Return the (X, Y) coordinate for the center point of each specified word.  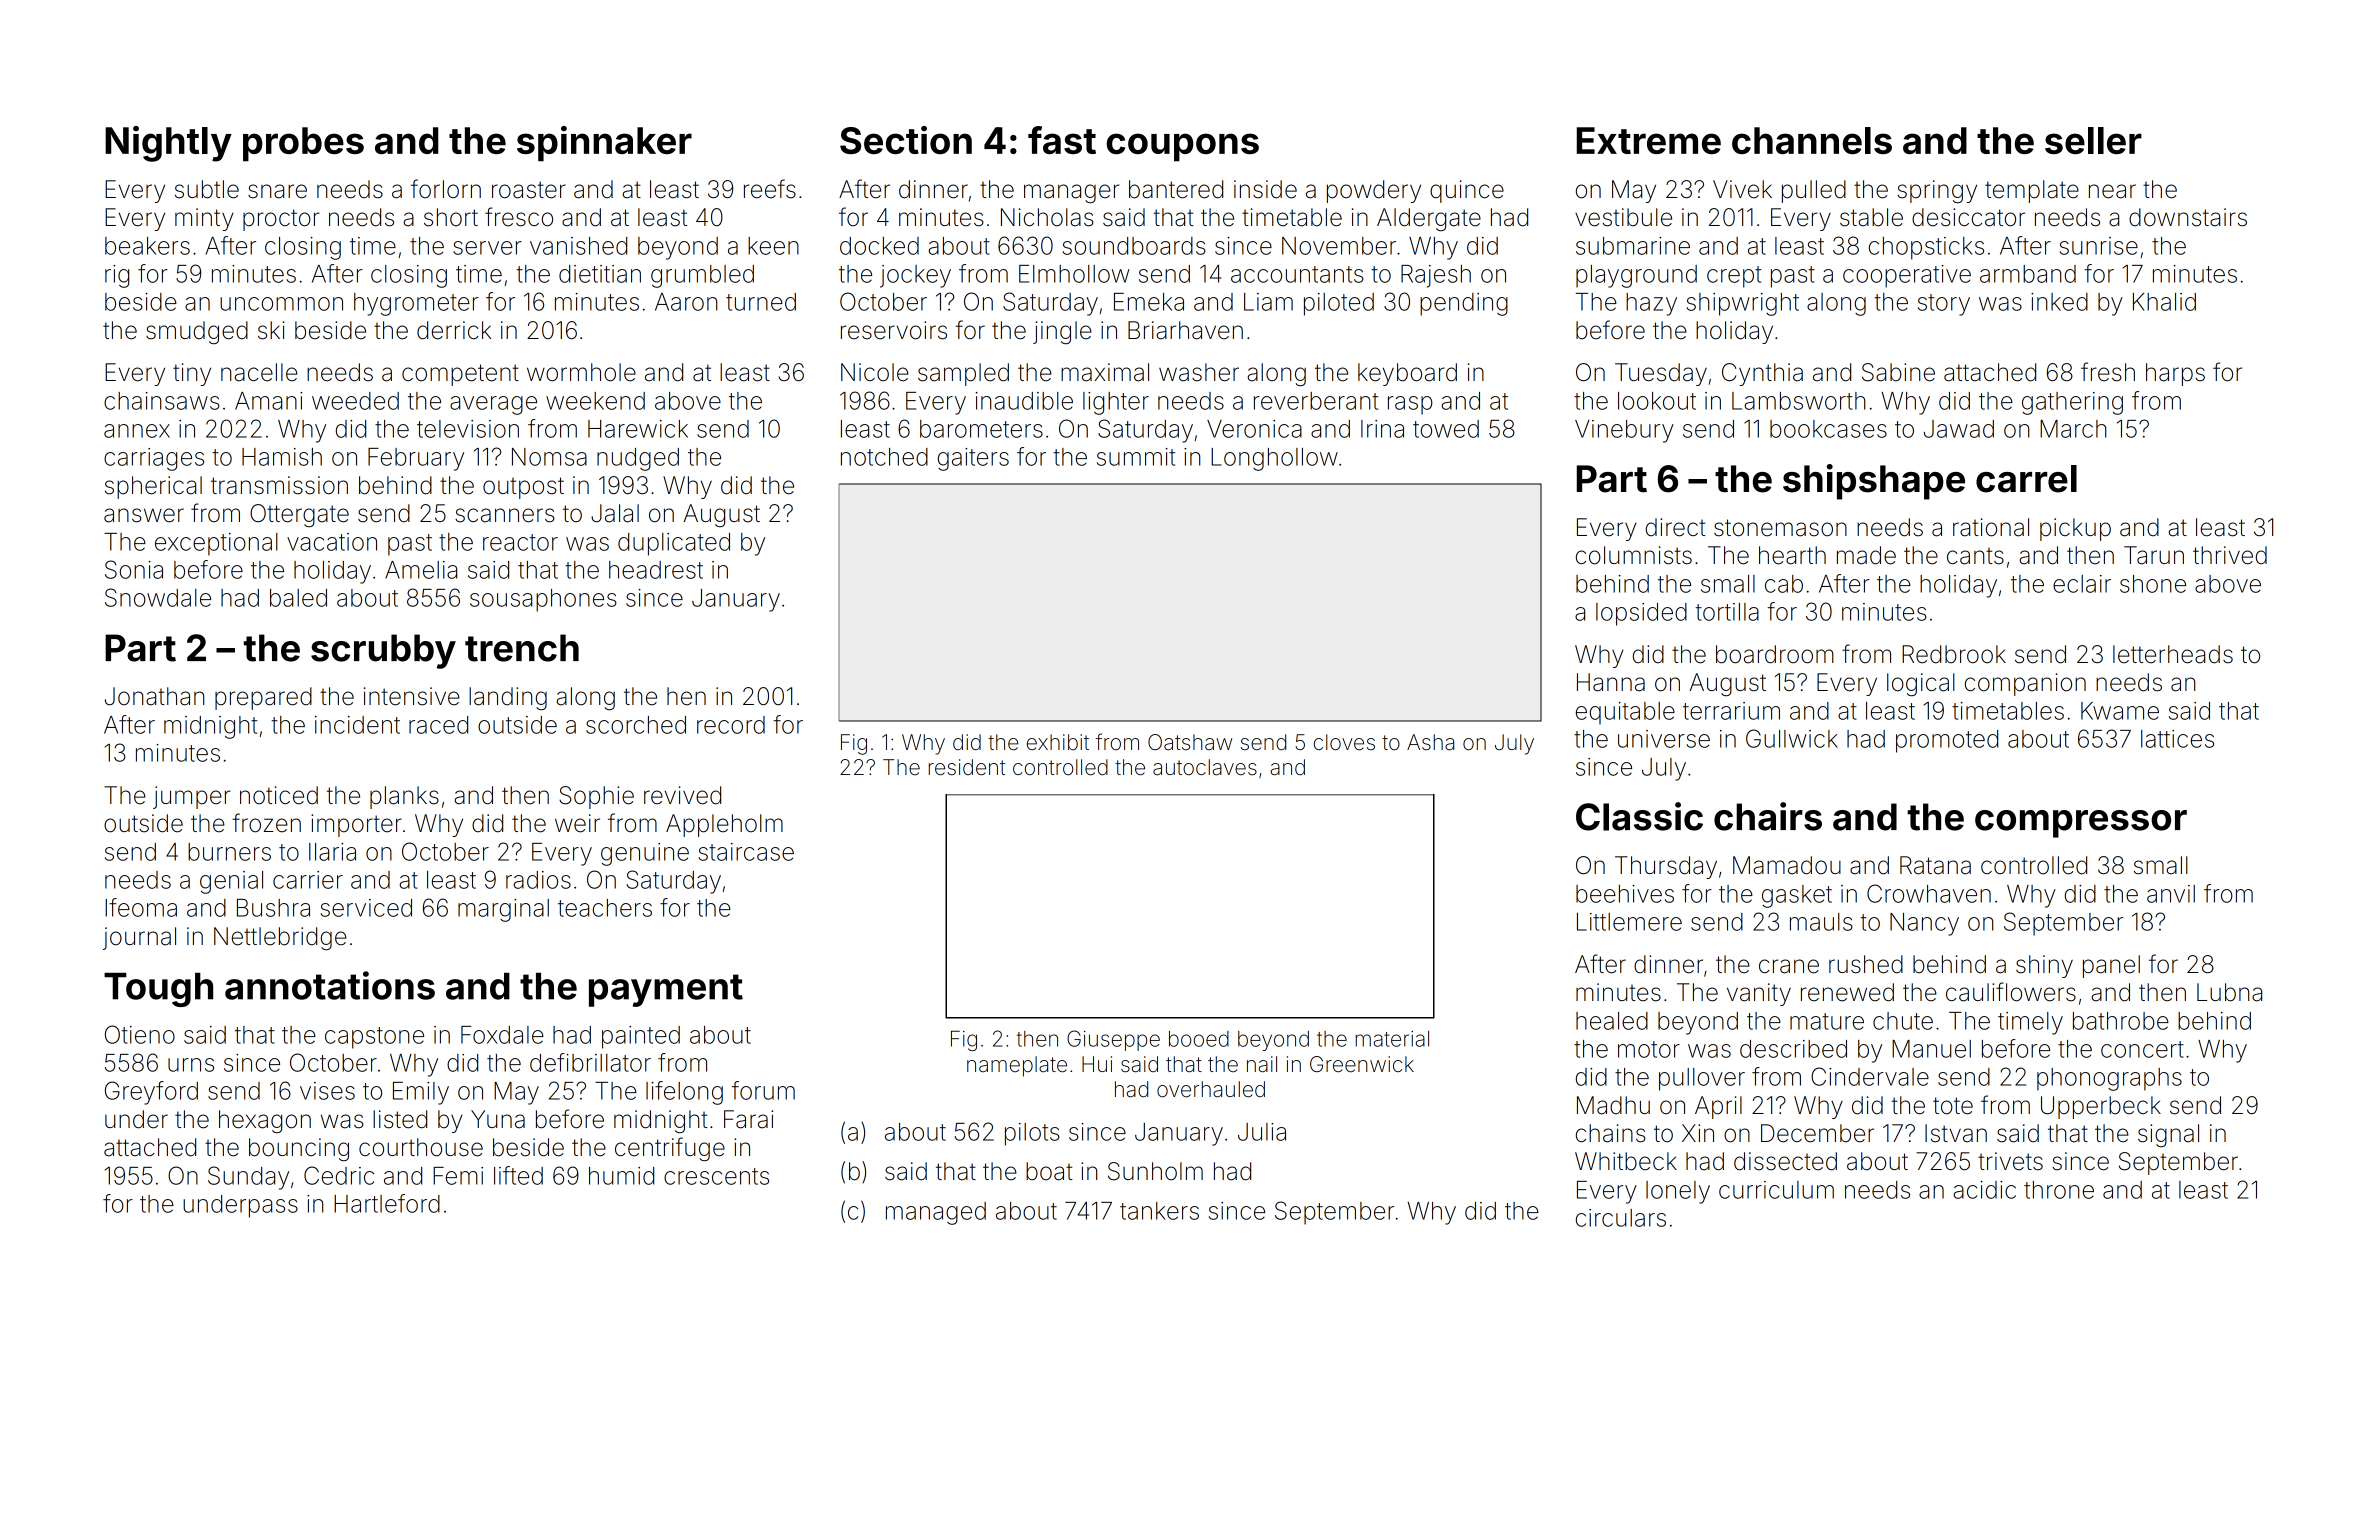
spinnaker (604, 144)
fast (1062, 140)
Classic (1639, 816)
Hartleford (387, 1203)
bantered (1176, 189)
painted (641, 1037)
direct (1676, 527)
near (2112, 191)
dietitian (600, 274)
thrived (2230, 555)
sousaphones (543, 600)
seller (2093, 140)
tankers (1159, 1211)
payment (666, 990)
